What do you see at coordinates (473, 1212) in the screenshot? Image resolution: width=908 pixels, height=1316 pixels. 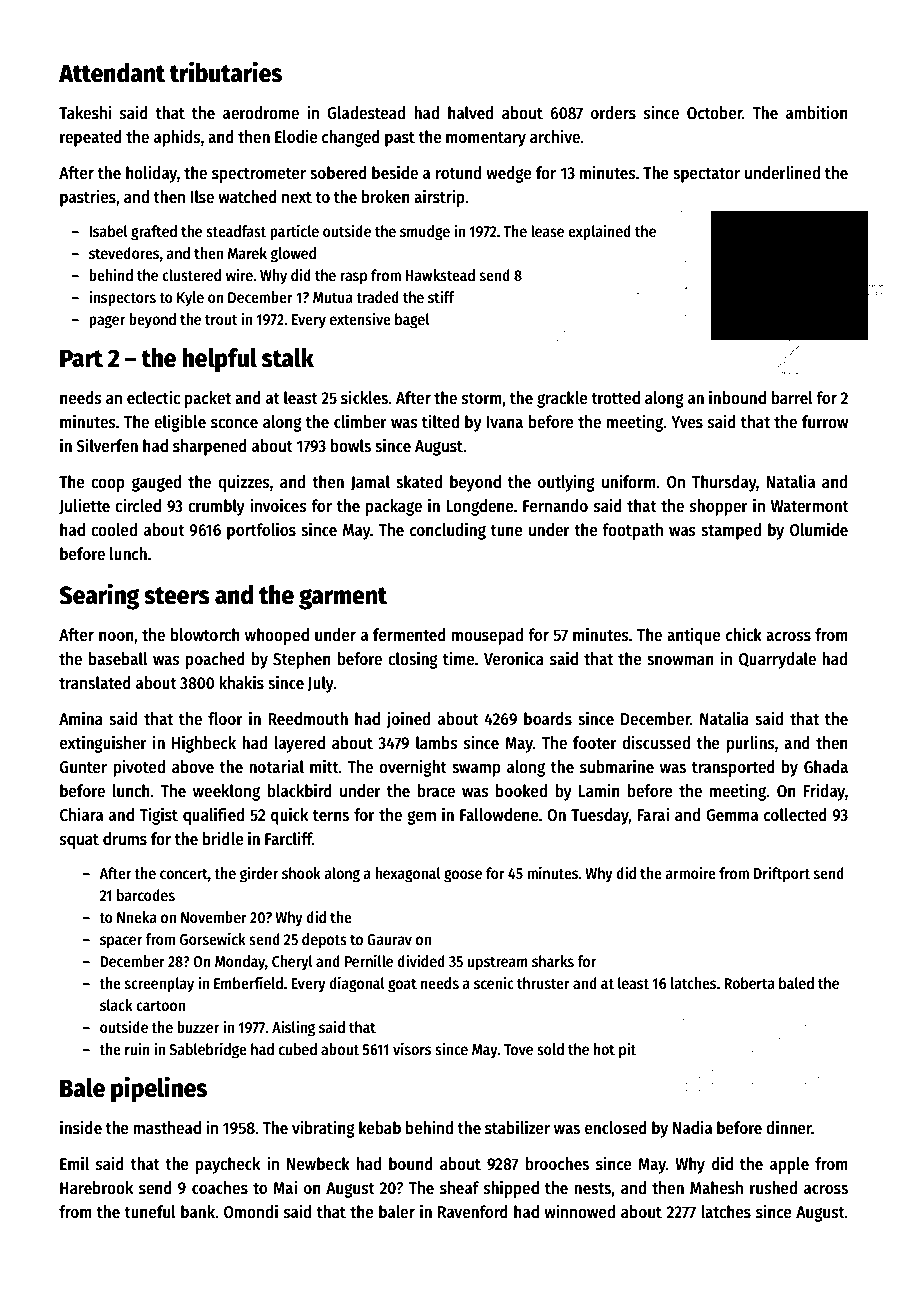 I see `Ravenford` at bounding box center [473, 1212].
